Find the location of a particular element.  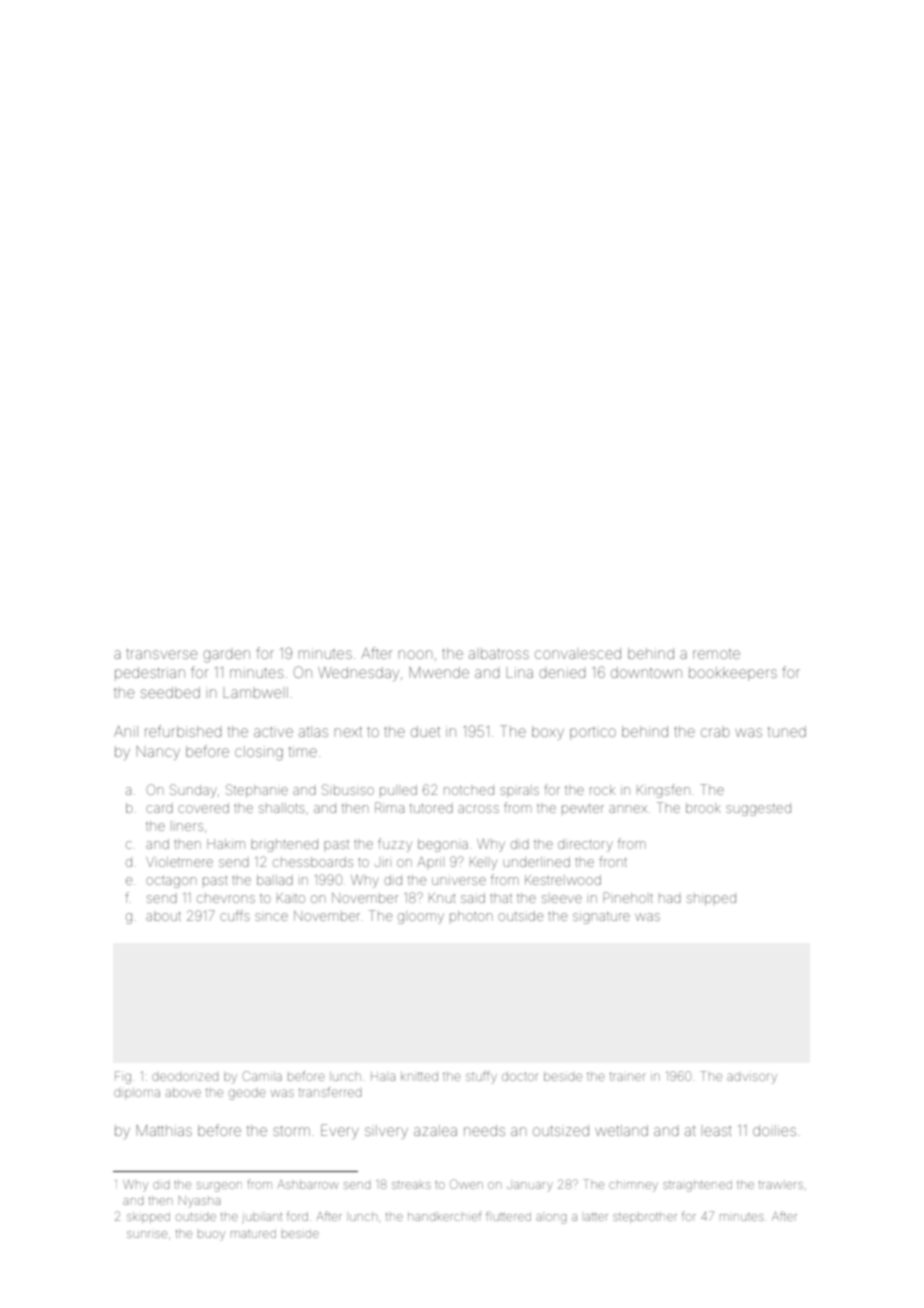

crab is located at coordinates (715, 732).
